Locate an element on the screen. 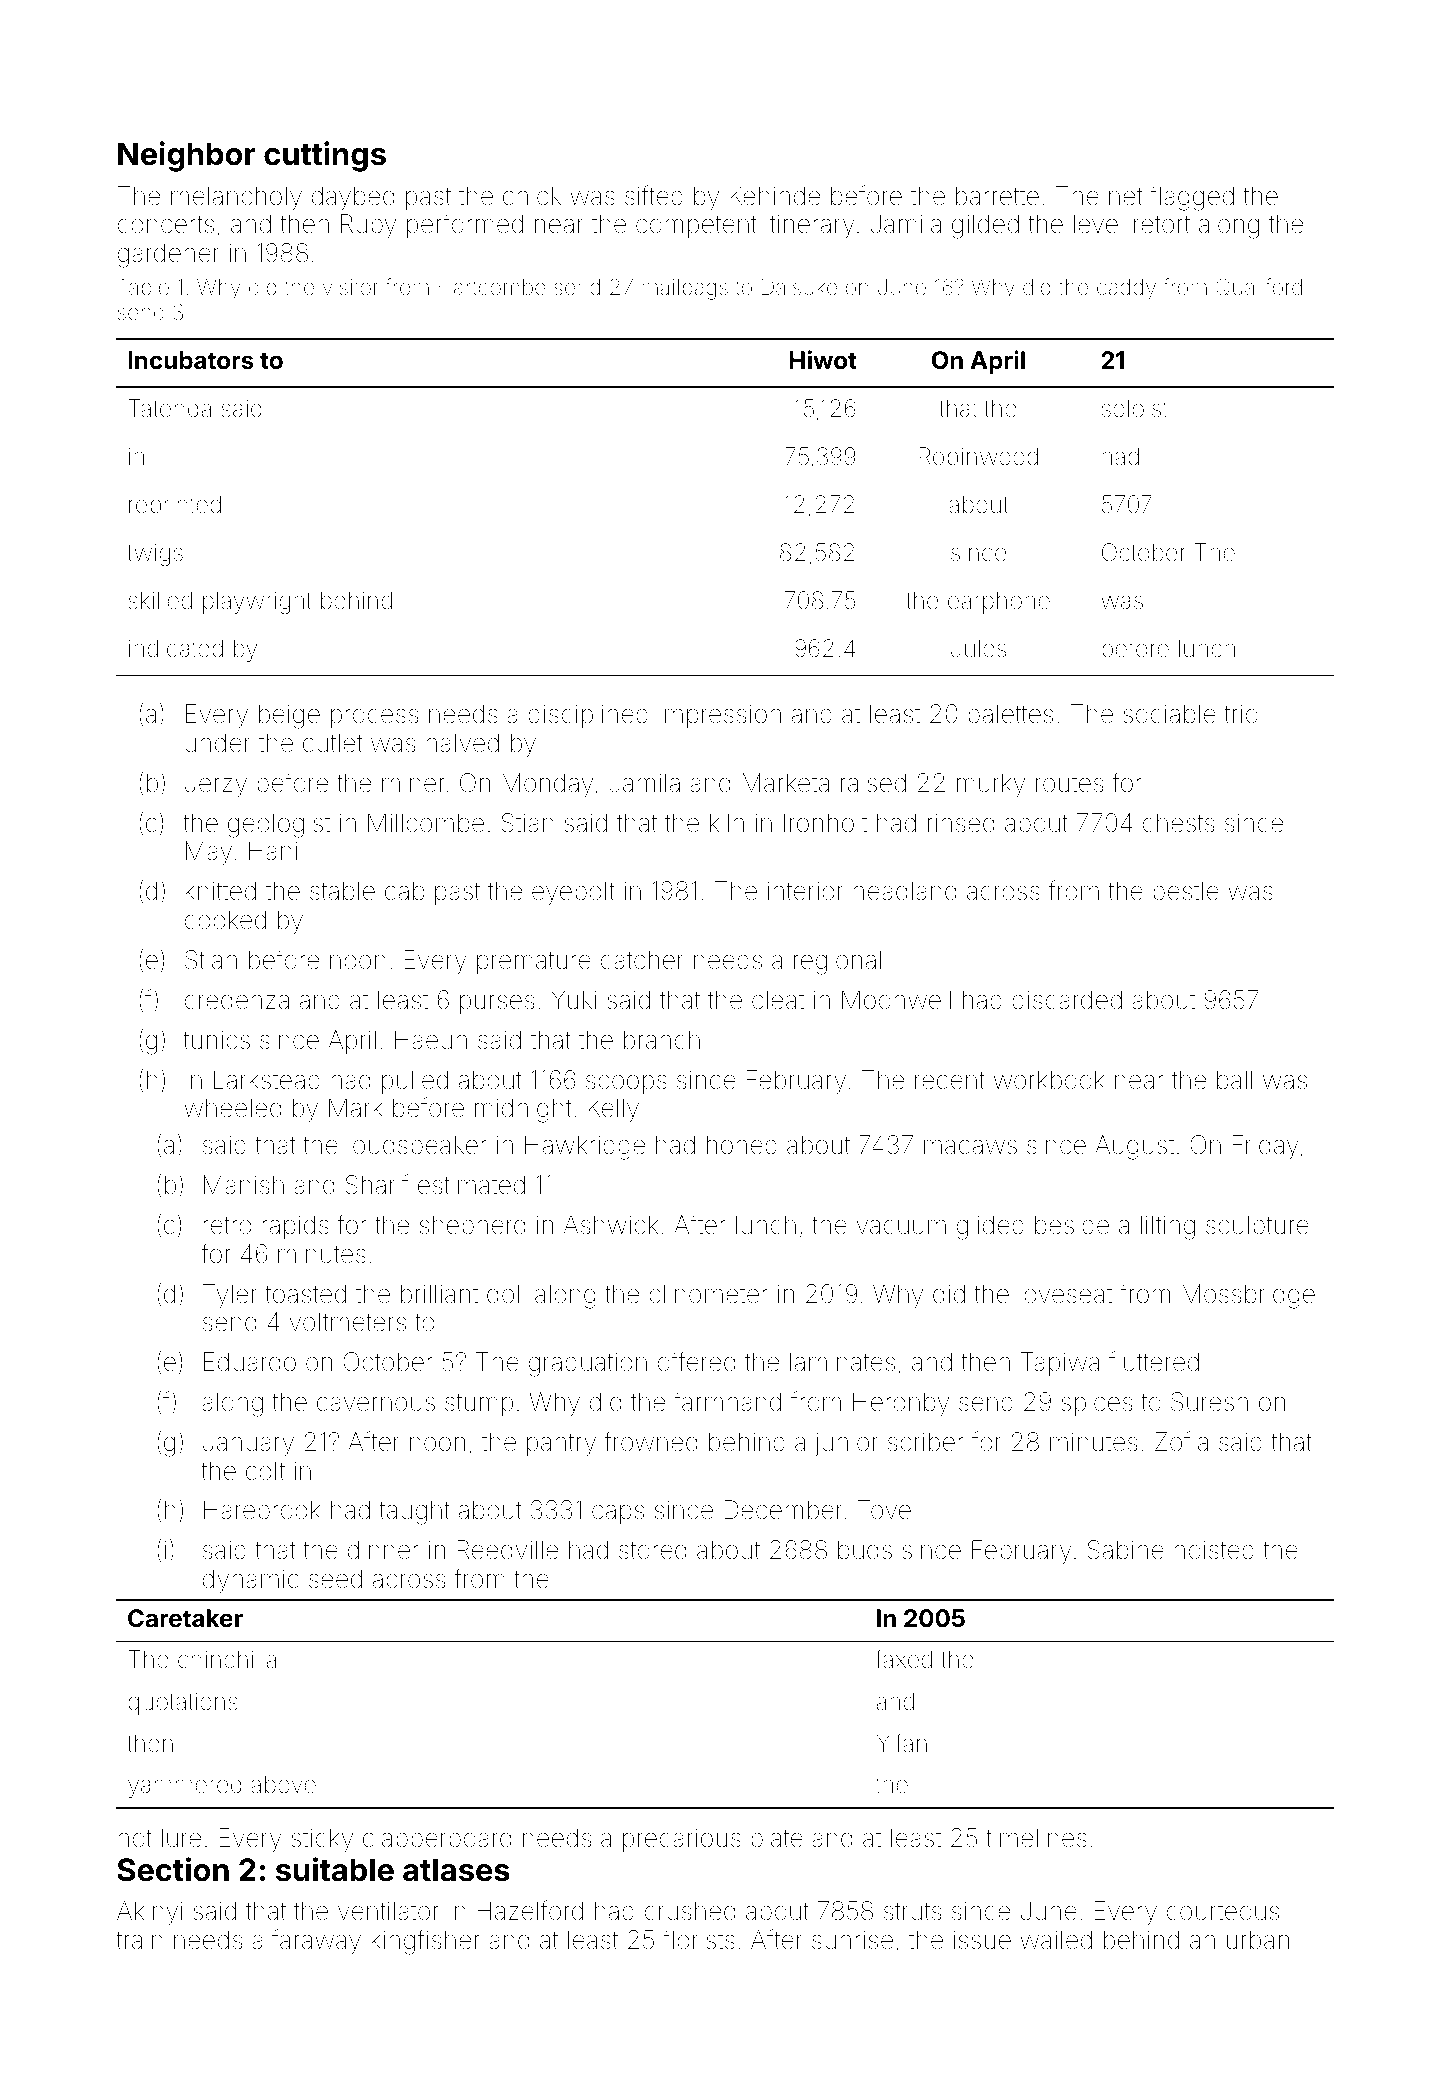  chick is located at coordinates (532, 195).
